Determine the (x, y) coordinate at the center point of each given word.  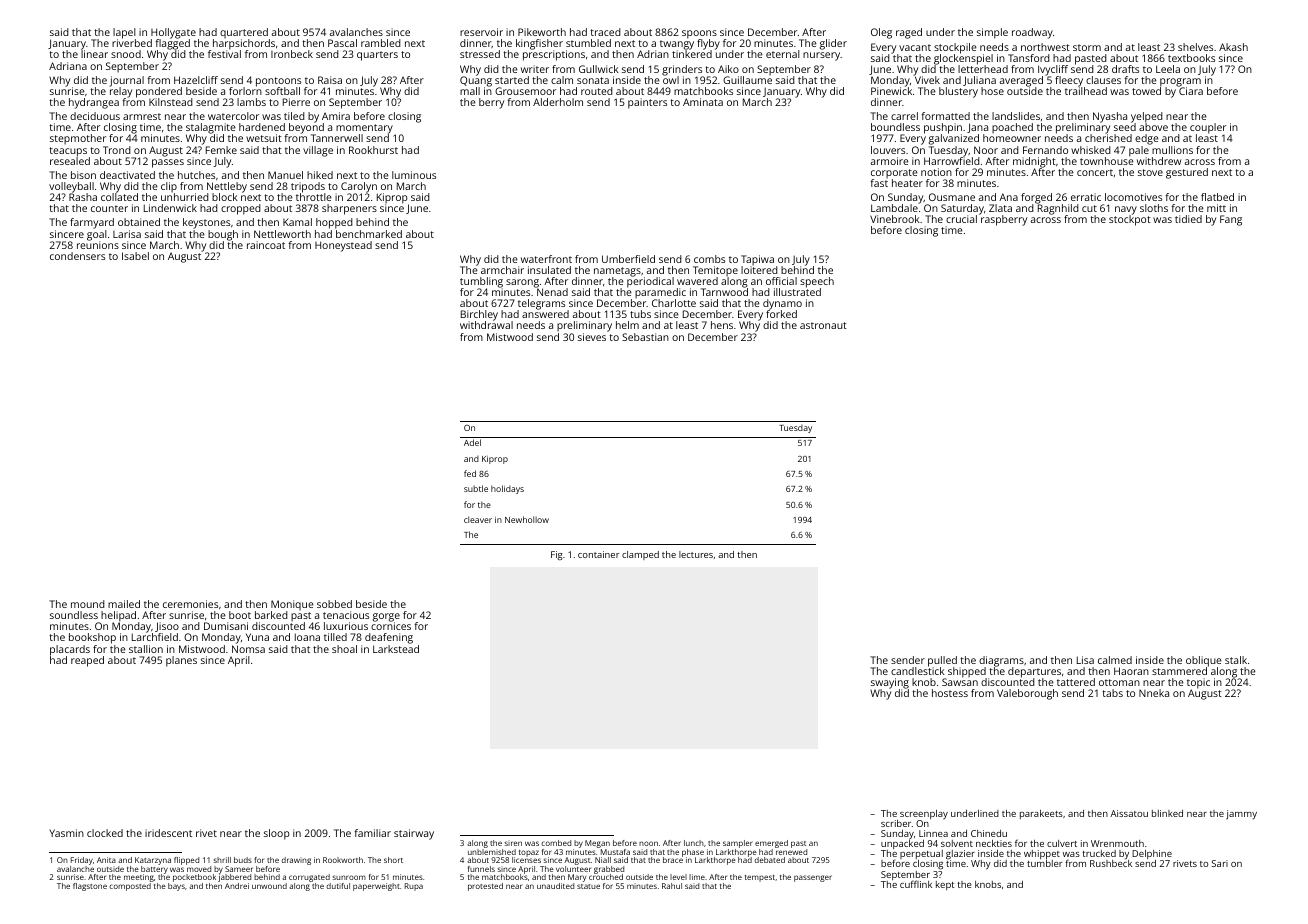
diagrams (1001, 662)
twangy (677, 45)
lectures (696, 554)
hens (722, 325)
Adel (472, 442)
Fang (1231, 220)
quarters (377, 56)
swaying (890, 684)
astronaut (823, 325)
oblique (1204, 662)
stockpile (955, 48)
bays (176, 887)
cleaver (478, 519)
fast (879, 183)
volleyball (71, 187)
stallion (146, 649)
